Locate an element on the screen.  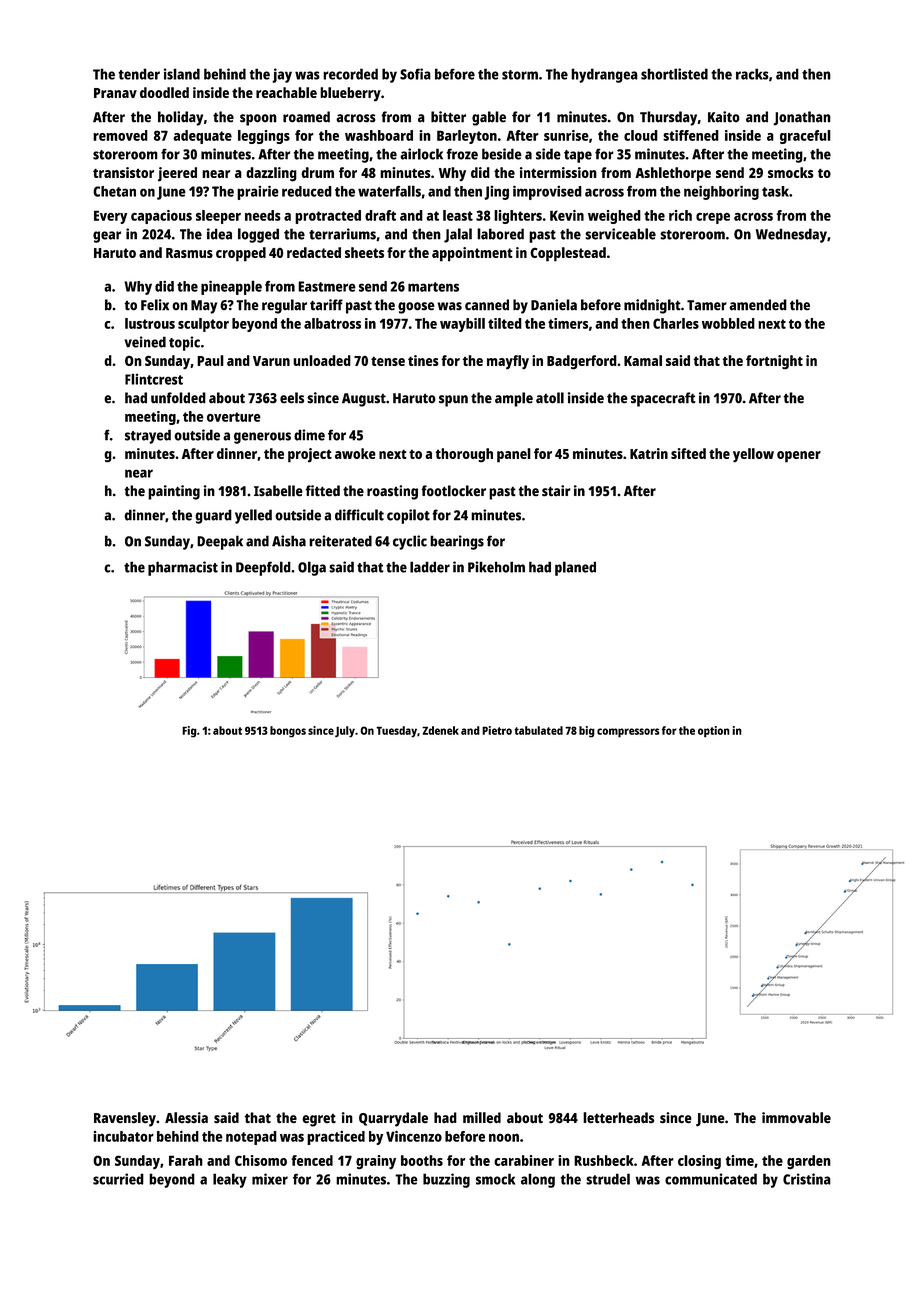
gear is located at coordinates (107, 237).
